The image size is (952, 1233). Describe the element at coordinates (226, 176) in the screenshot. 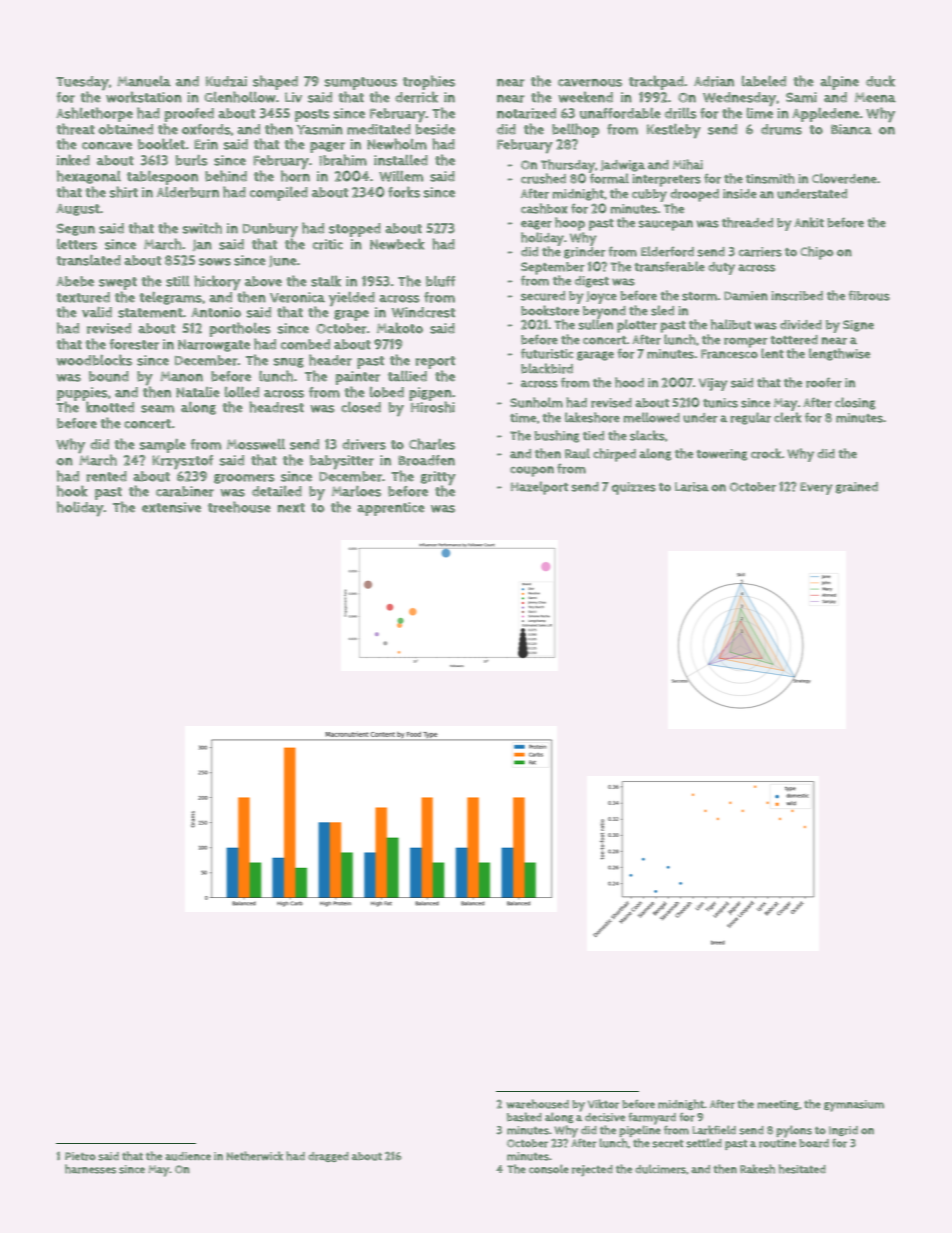

I see `behind` at that location.
